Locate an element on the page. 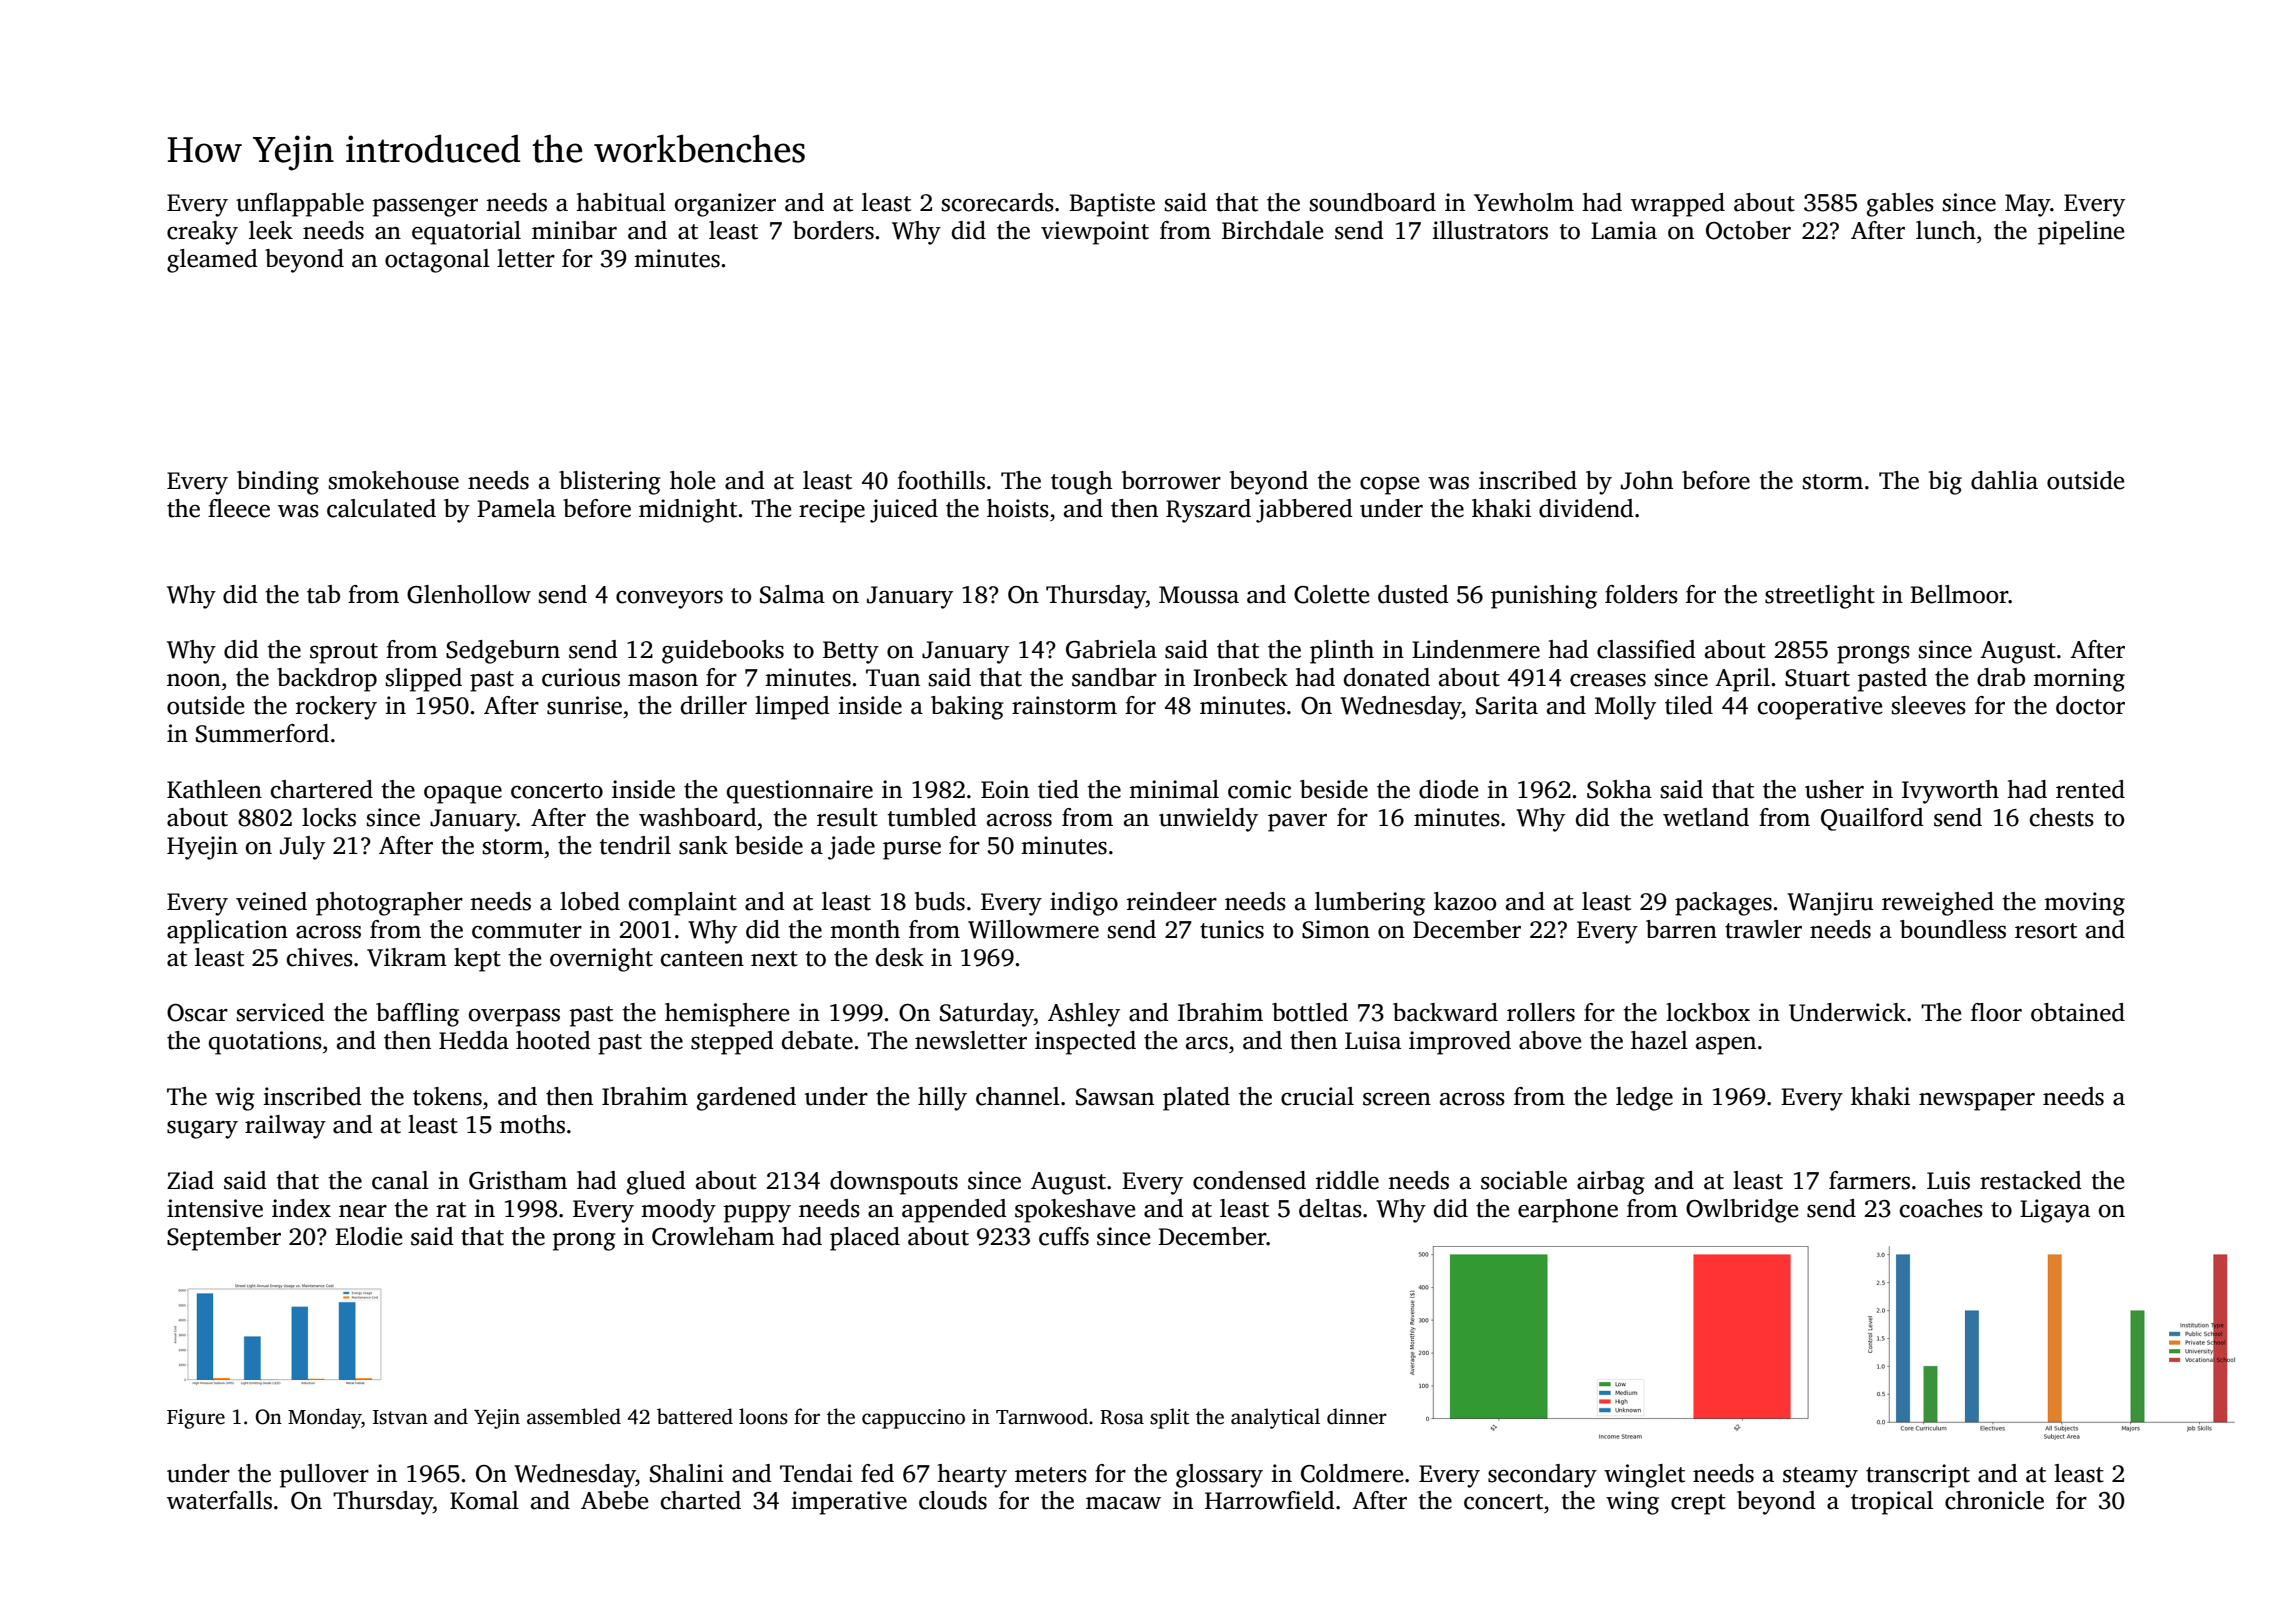 Image resolution: width=2292 pixels, height=1620 pixels. resort is located at coordinates (2046, 931).
